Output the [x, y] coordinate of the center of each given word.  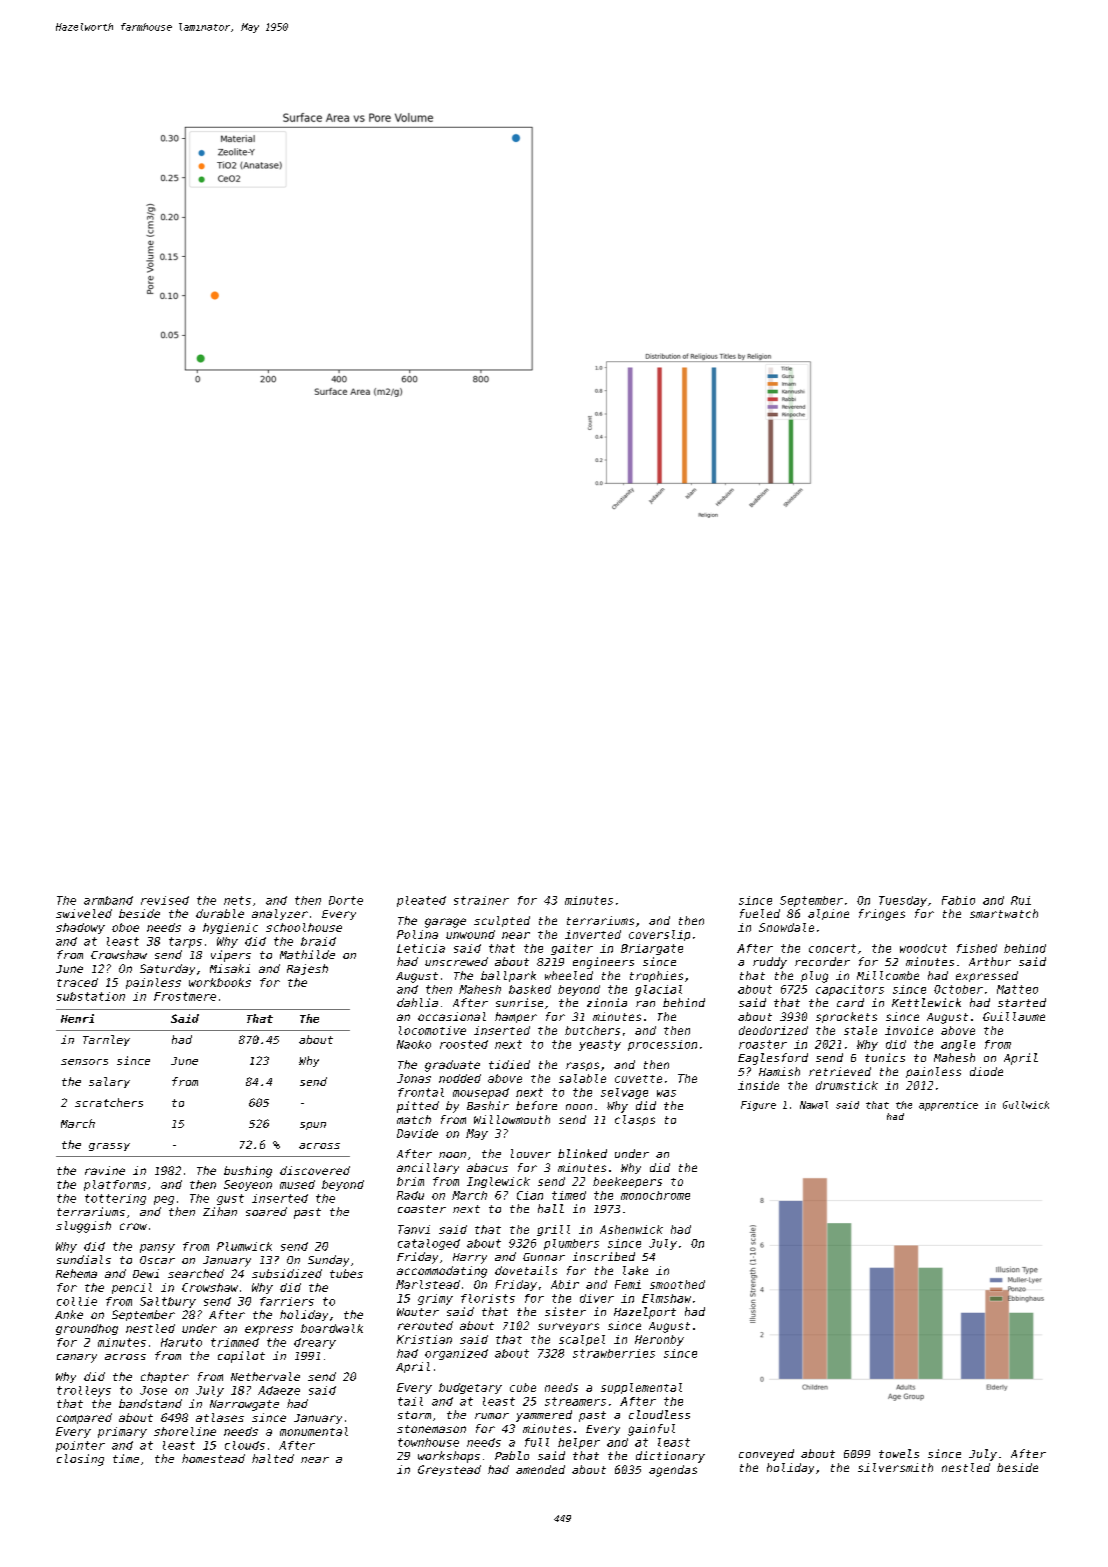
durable [220, 913]
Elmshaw [666, 1298]
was [666, 1093]
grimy [435, 1299]
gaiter [572, 949]
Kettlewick [926, 1002]
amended [540, 1469]
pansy [157, 1248]
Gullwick [1026, 1105]
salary [109, 1082]
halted [273, 1458]
